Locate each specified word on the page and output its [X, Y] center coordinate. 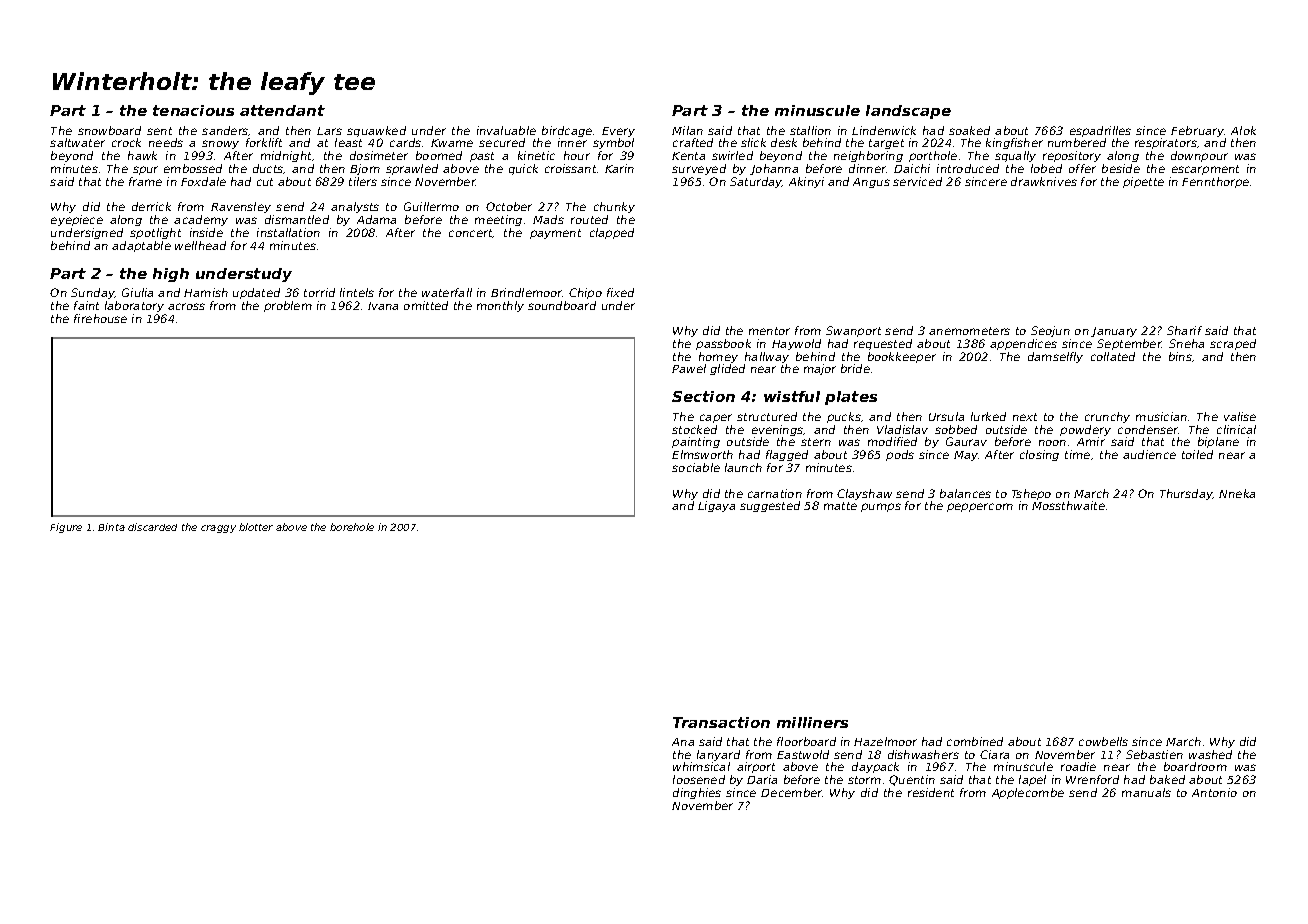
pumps [881, 507]
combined [975, 741]
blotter [256, 527]
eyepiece [77, 220]
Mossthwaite [1068, 505]
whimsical [701, 766]
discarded [152, 527]
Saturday [756, 182]
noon [1052, 443]
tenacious [193, 110]
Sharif [1184, 330]
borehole [352, 527]
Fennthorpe [1215, 182]
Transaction [721, 722]
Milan [687, 130]
